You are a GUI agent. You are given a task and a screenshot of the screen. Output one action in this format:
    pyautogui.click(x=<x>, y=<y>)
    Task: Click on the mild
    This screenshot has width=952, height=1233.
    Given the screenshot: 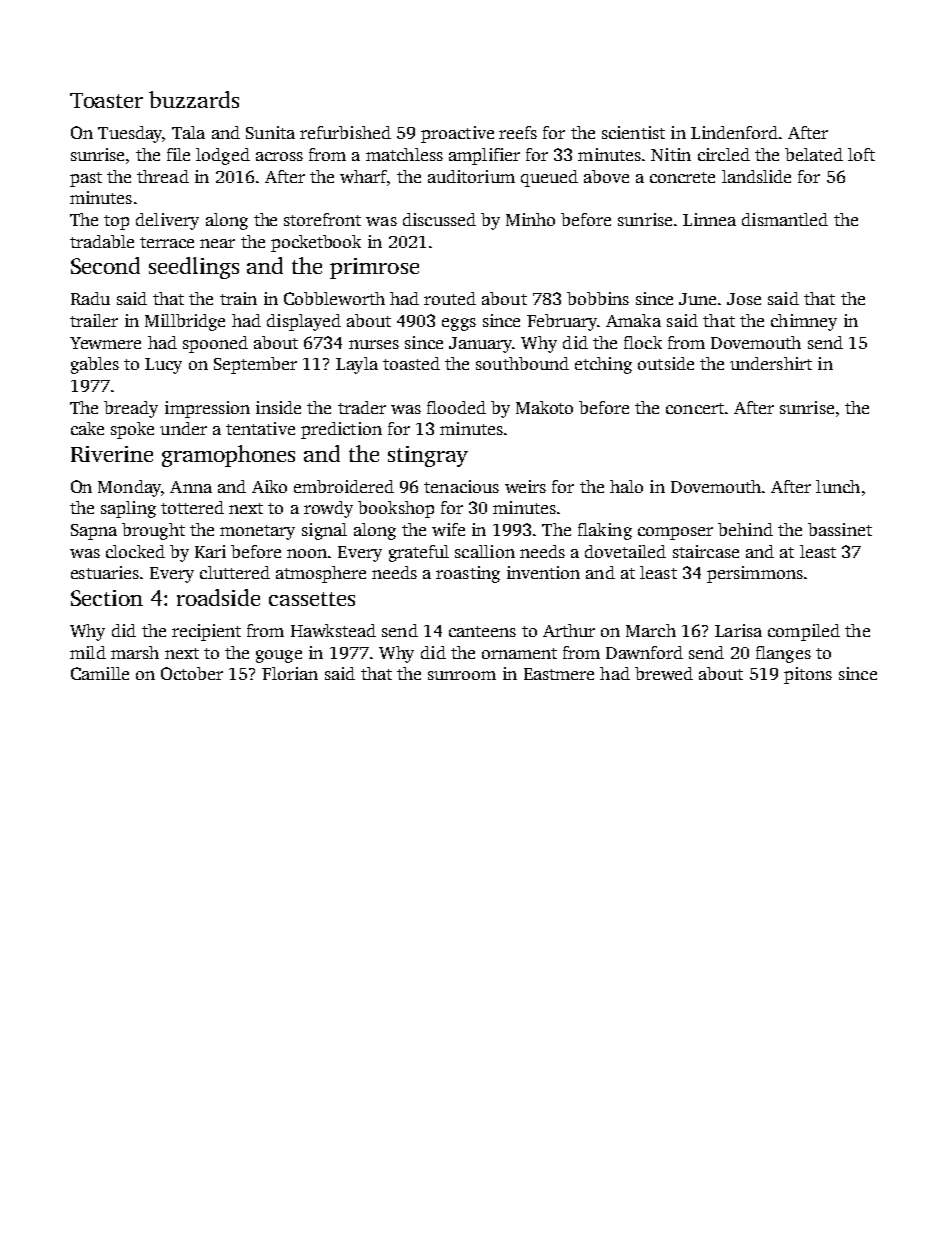 What is the action you would take?
    pyautogui.click(x=88, y=652)
